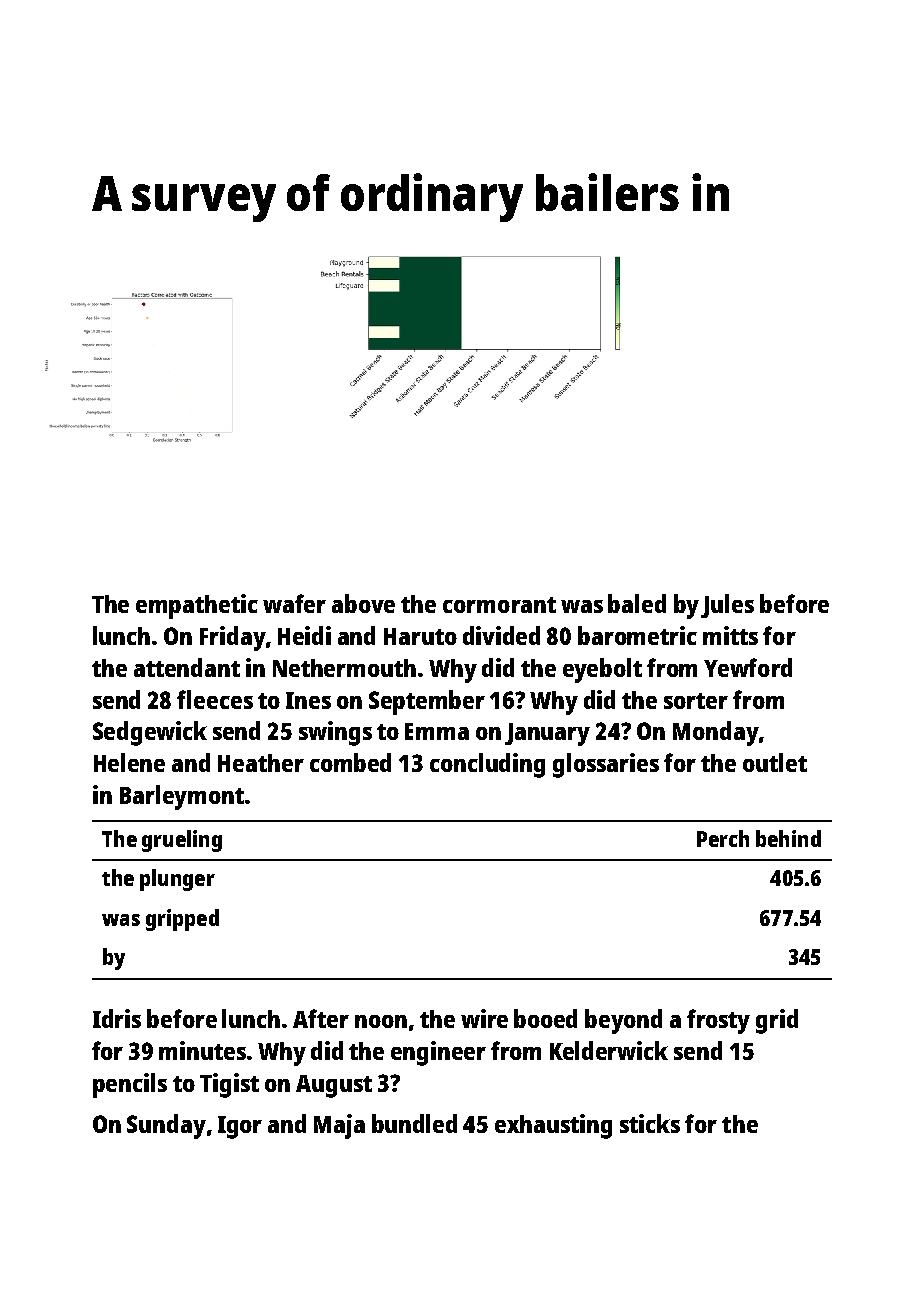 The height and width of the screenshot is (1311, 924). What do you see at coordinates (723, 838) in the screenshot?
I see `Perch` at bounding box center [723, 838].
